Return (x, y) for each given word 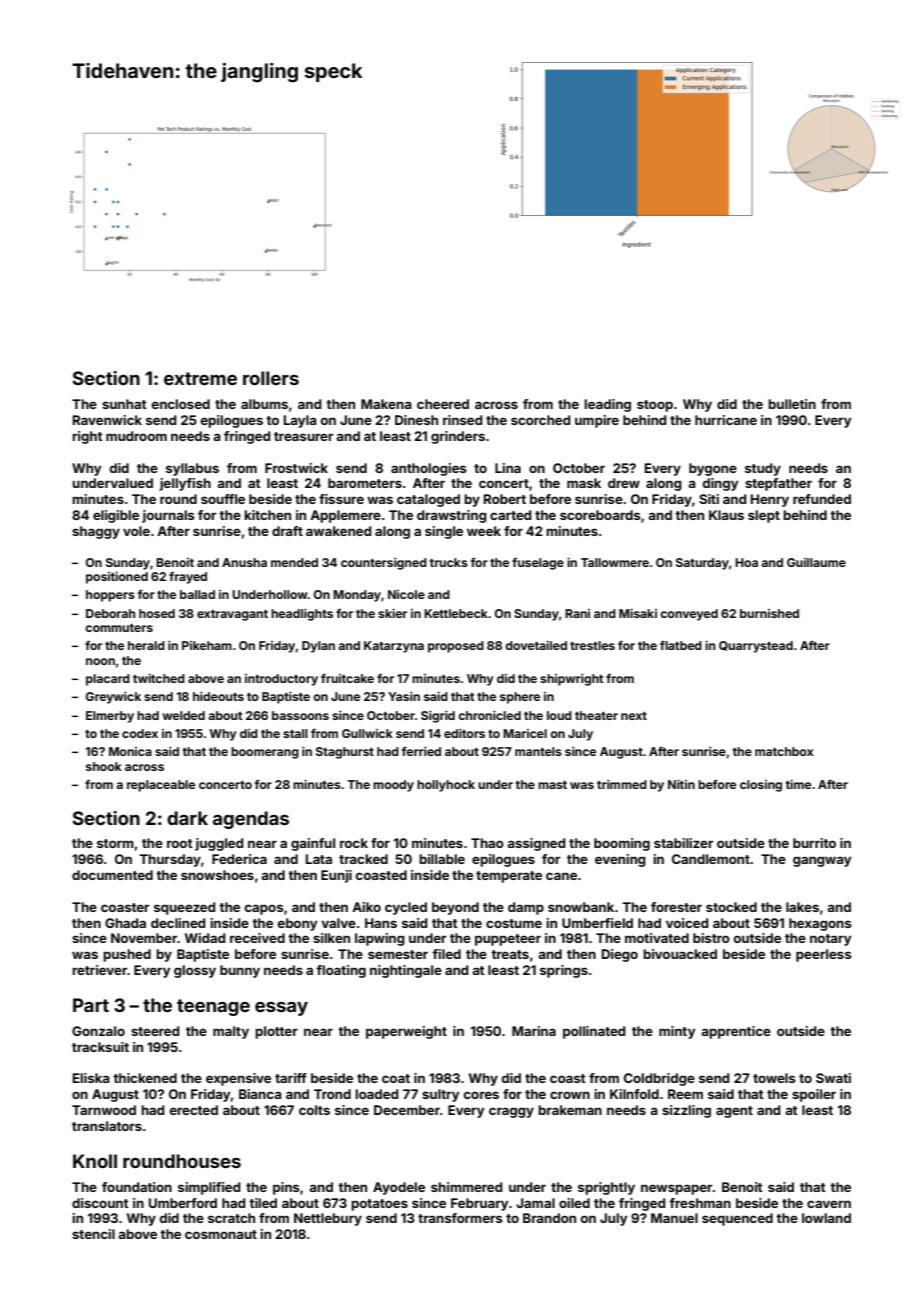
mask (584, 483)
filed (446, 954)
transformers (460, 1218)
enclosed (181, 404)
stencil (93, 1234)
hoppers (110, 596)
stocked (731, 907)
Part (91, 1005)
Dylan (318, 647)
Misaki (638, 613)
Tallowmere (615, 562)
